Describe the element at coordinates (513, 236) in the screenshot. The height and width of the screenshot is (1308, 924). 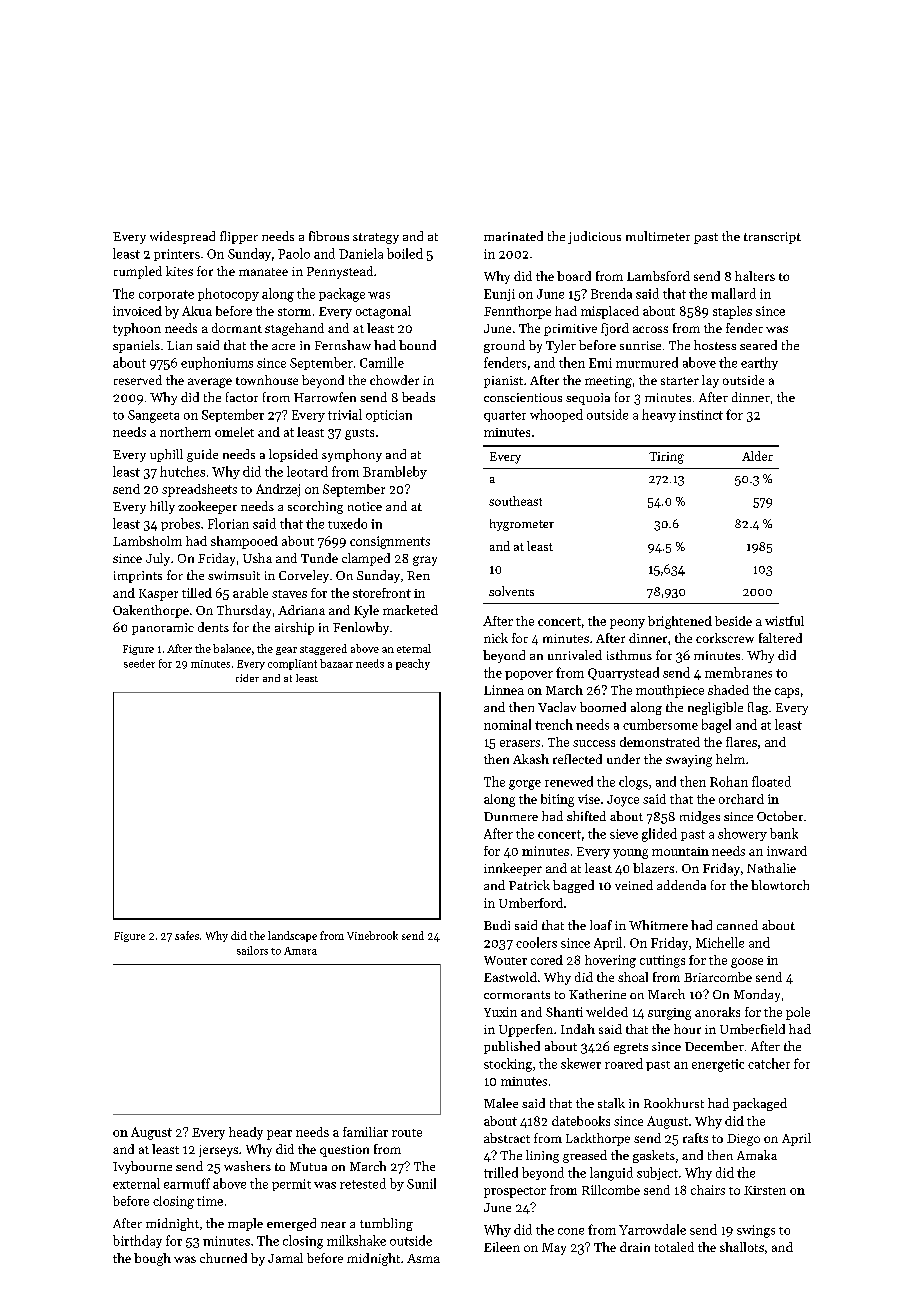
I see `marinated` at that location.
